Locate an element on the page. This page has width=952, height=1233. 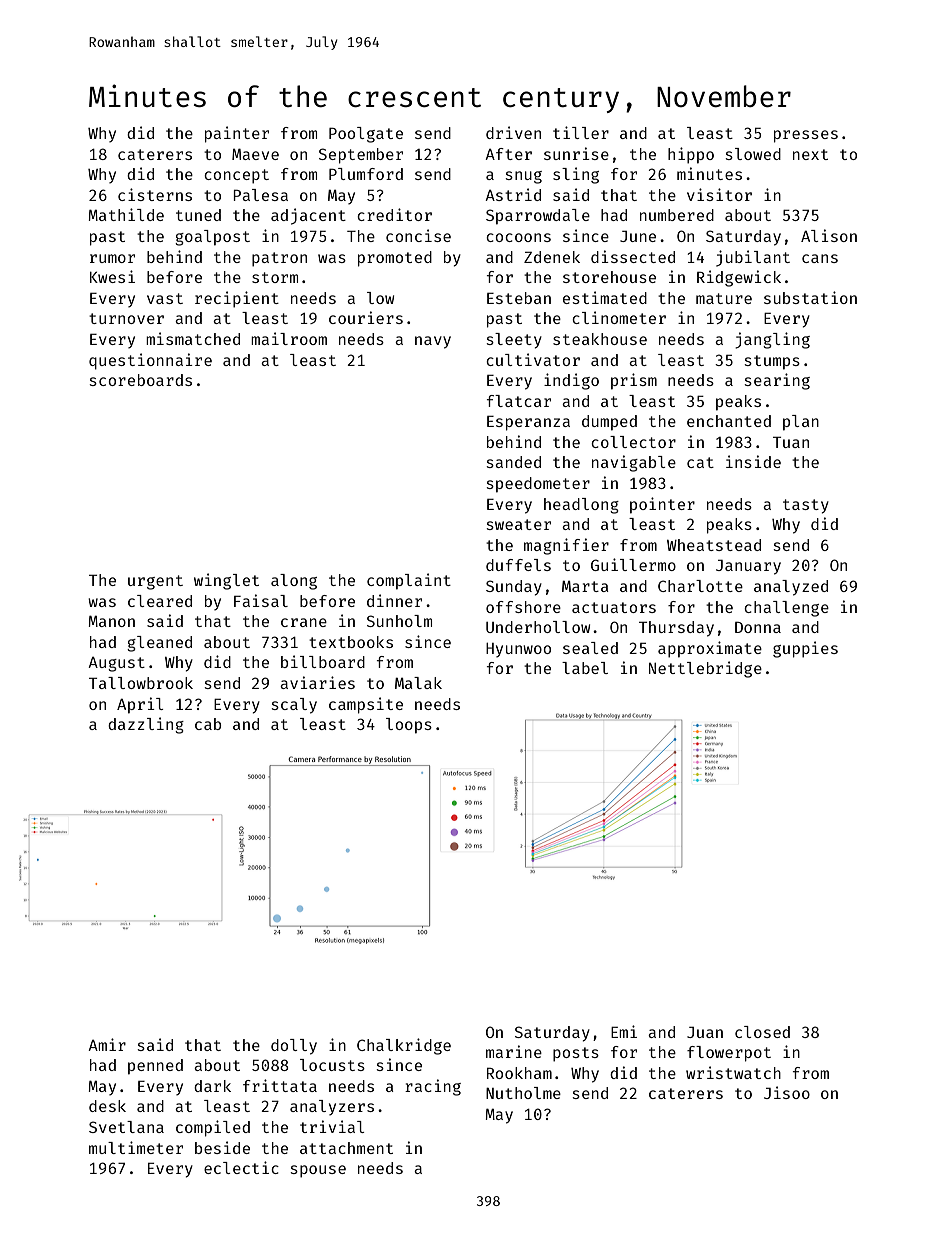
Amir is located at coordinates (107, 1044).
